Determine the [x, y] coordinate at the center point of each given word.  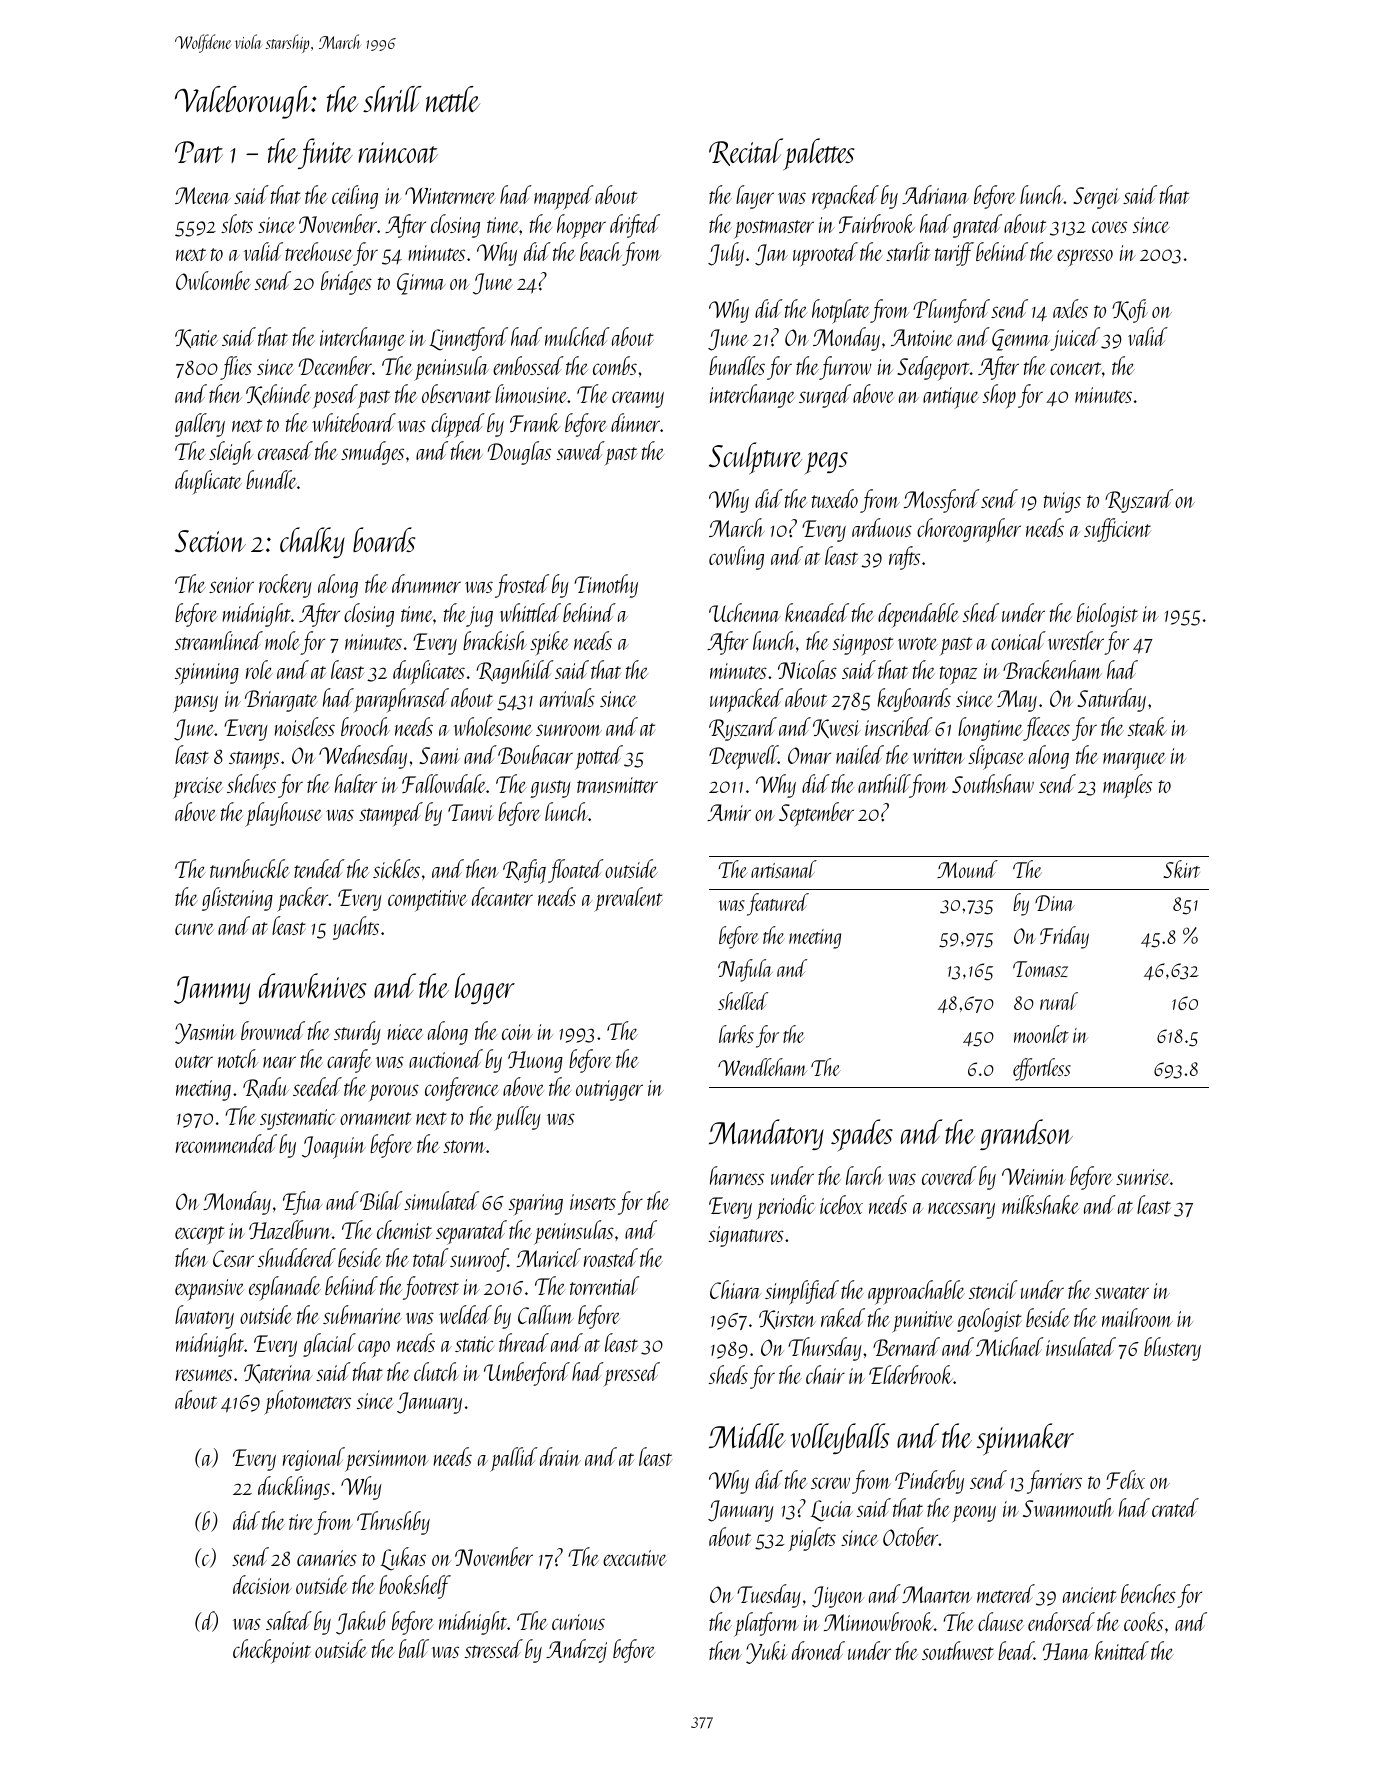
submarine [362, 1314]
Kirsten [787, 1319]
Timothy [606, 586]
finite [325, 153]
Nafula [745, 970]
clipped [458, 425]
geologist [989, 1320]
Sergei [1096, 198]
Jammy [212, 990]
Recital [746, 152]
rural [1059, 1001]
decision [262, 1584]
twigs [1062, 502]
